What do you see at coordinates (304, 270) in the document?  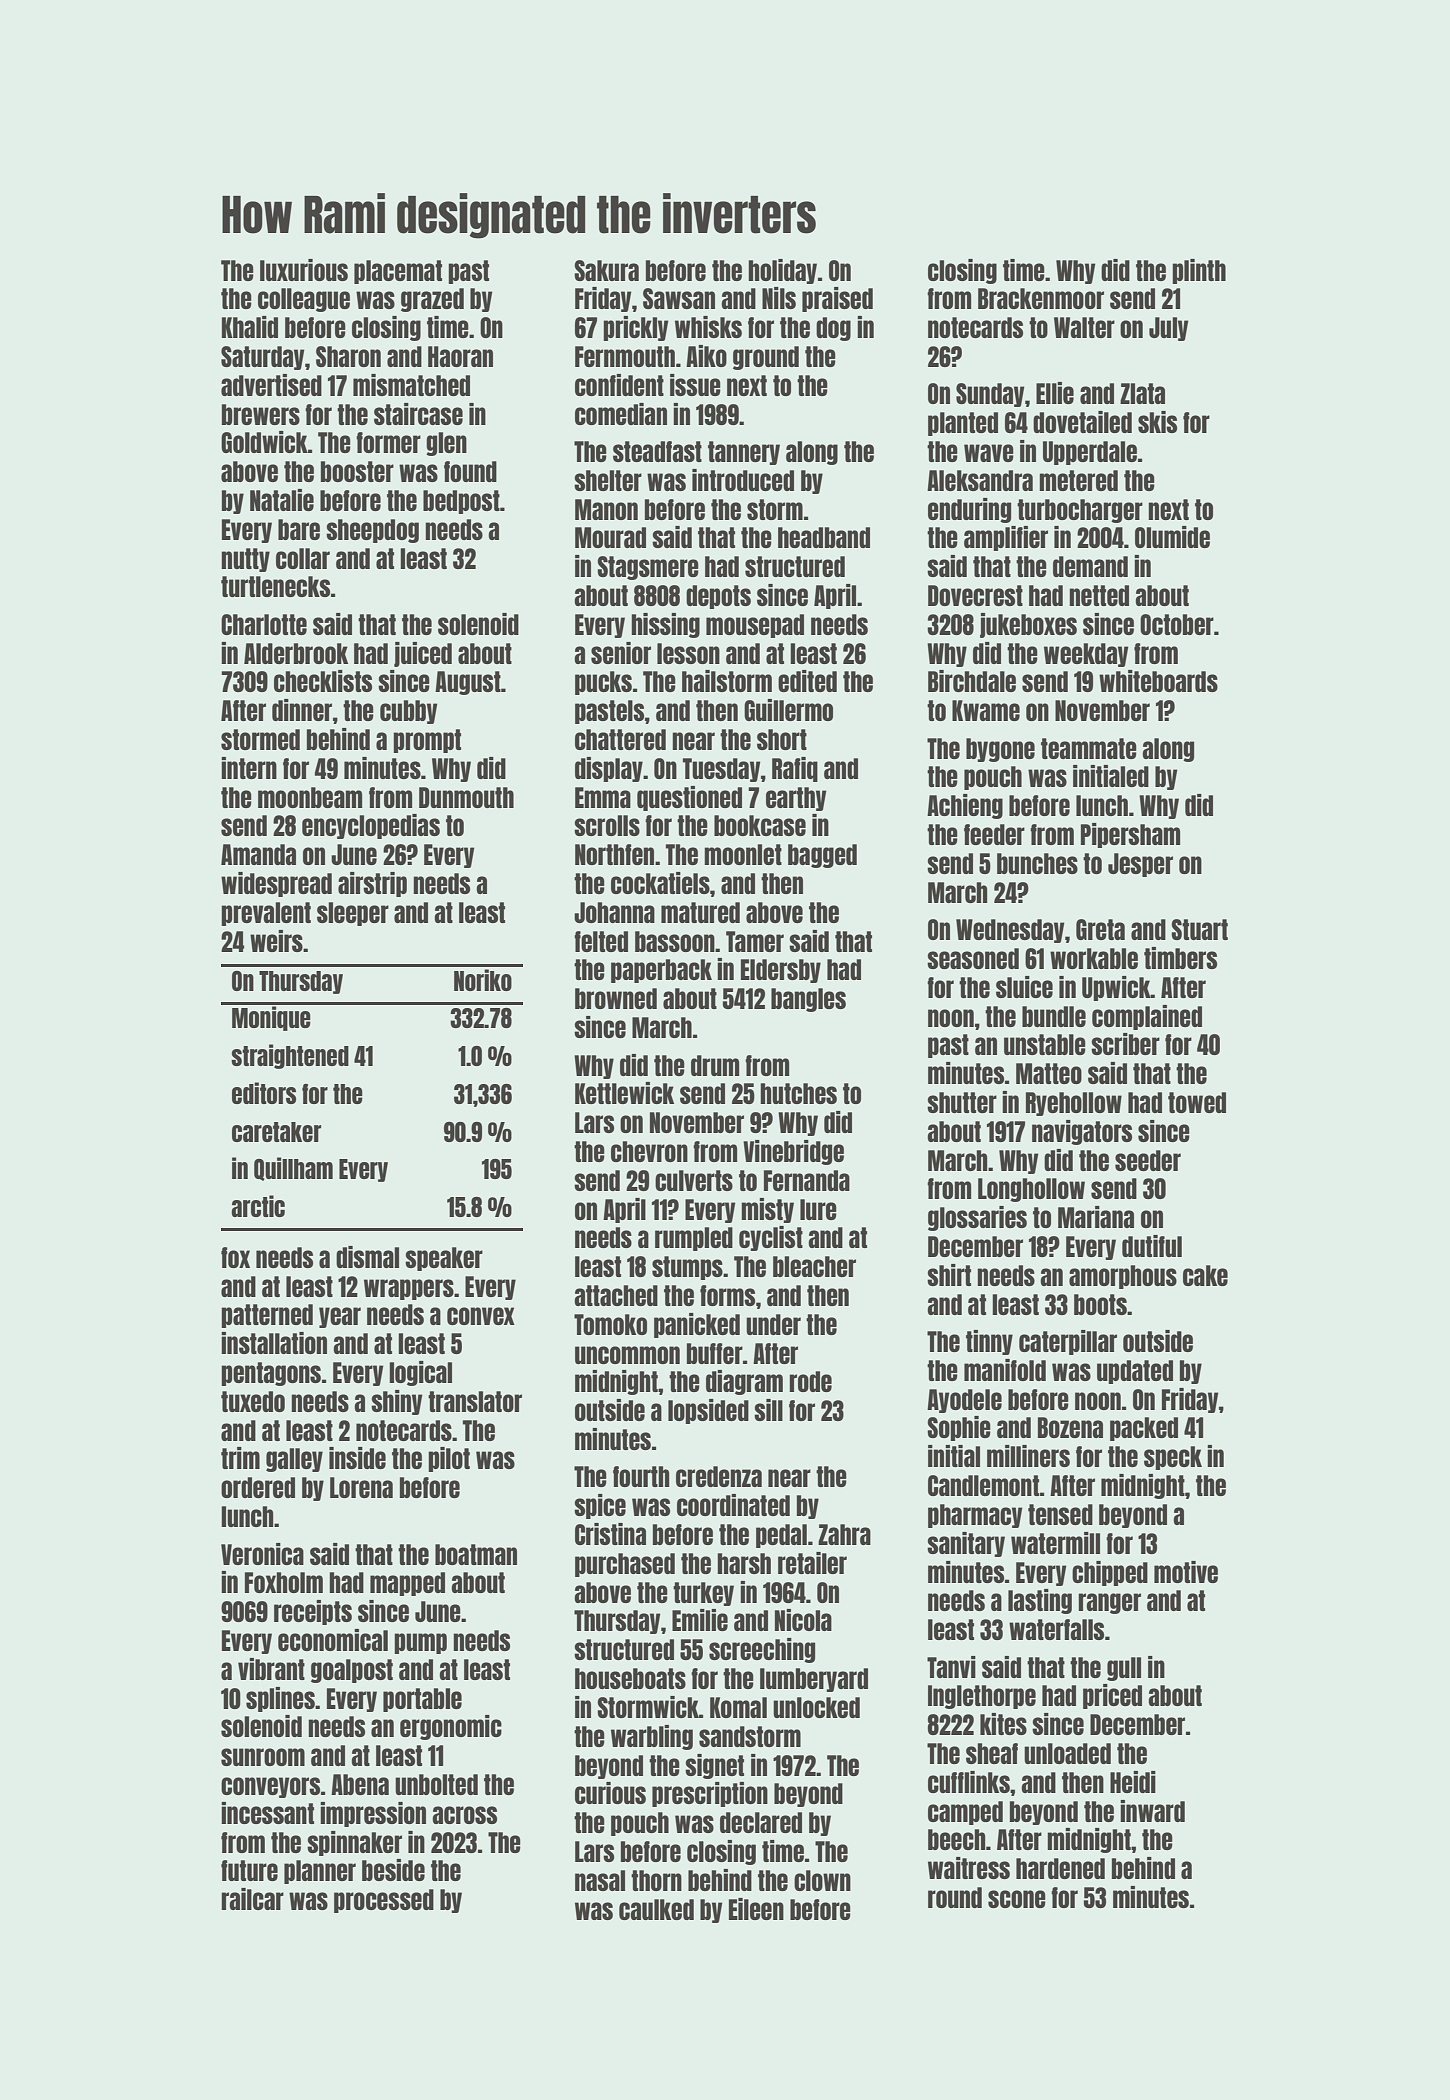 I see `luxurious` at bounding box center [304, 270].
